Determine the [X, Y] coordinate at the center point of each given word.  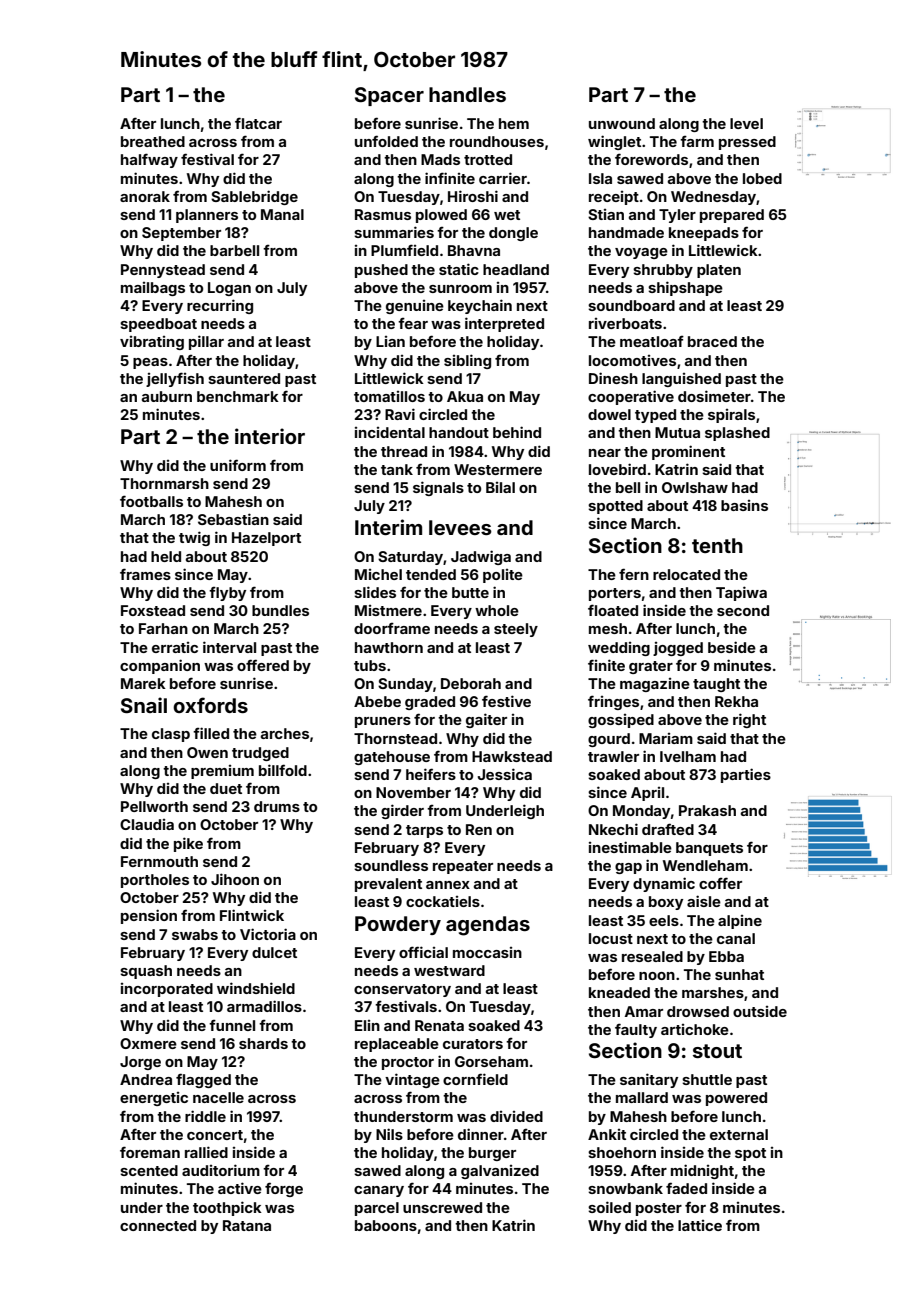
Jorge [140, 1063]
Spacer [389, 96]
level [746, 123]
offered [263, 665]
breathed [153, 141]
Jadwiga [481, 557]
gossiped [621, 721]
